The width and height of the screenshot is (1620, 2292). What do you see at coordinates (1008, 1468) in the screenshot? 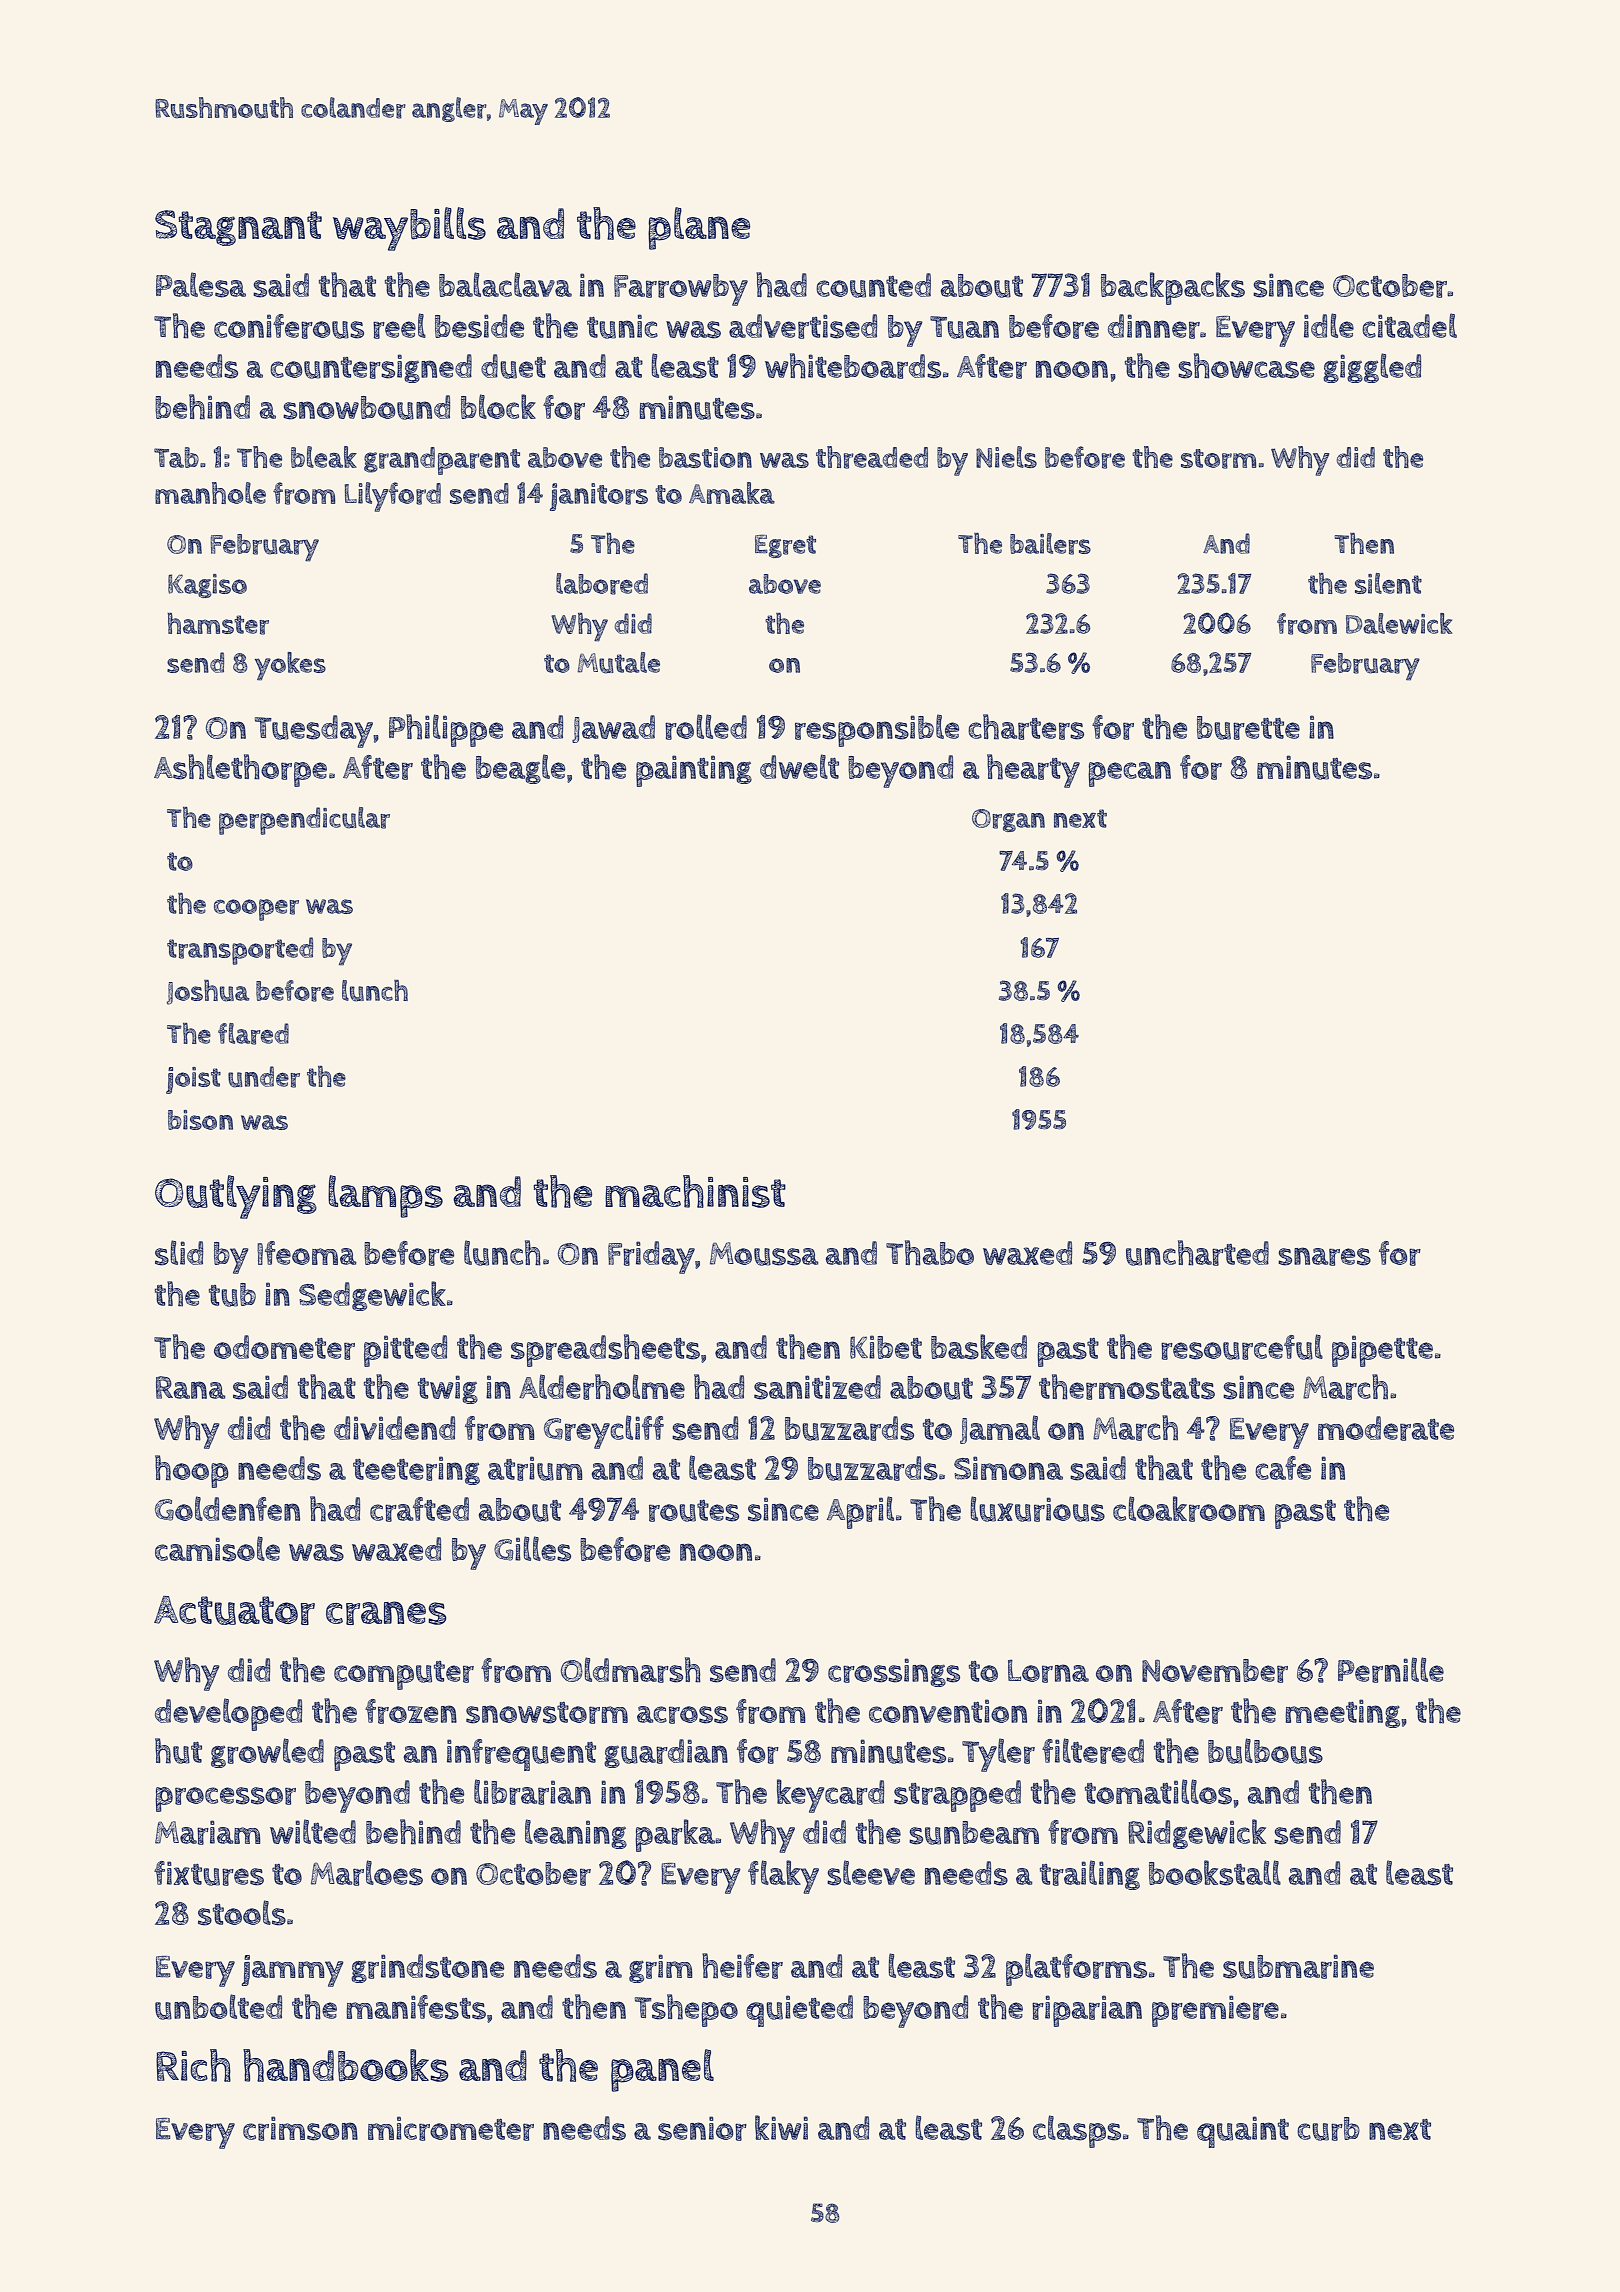
I see `Simona` at bounding box center [1008, 1468].
